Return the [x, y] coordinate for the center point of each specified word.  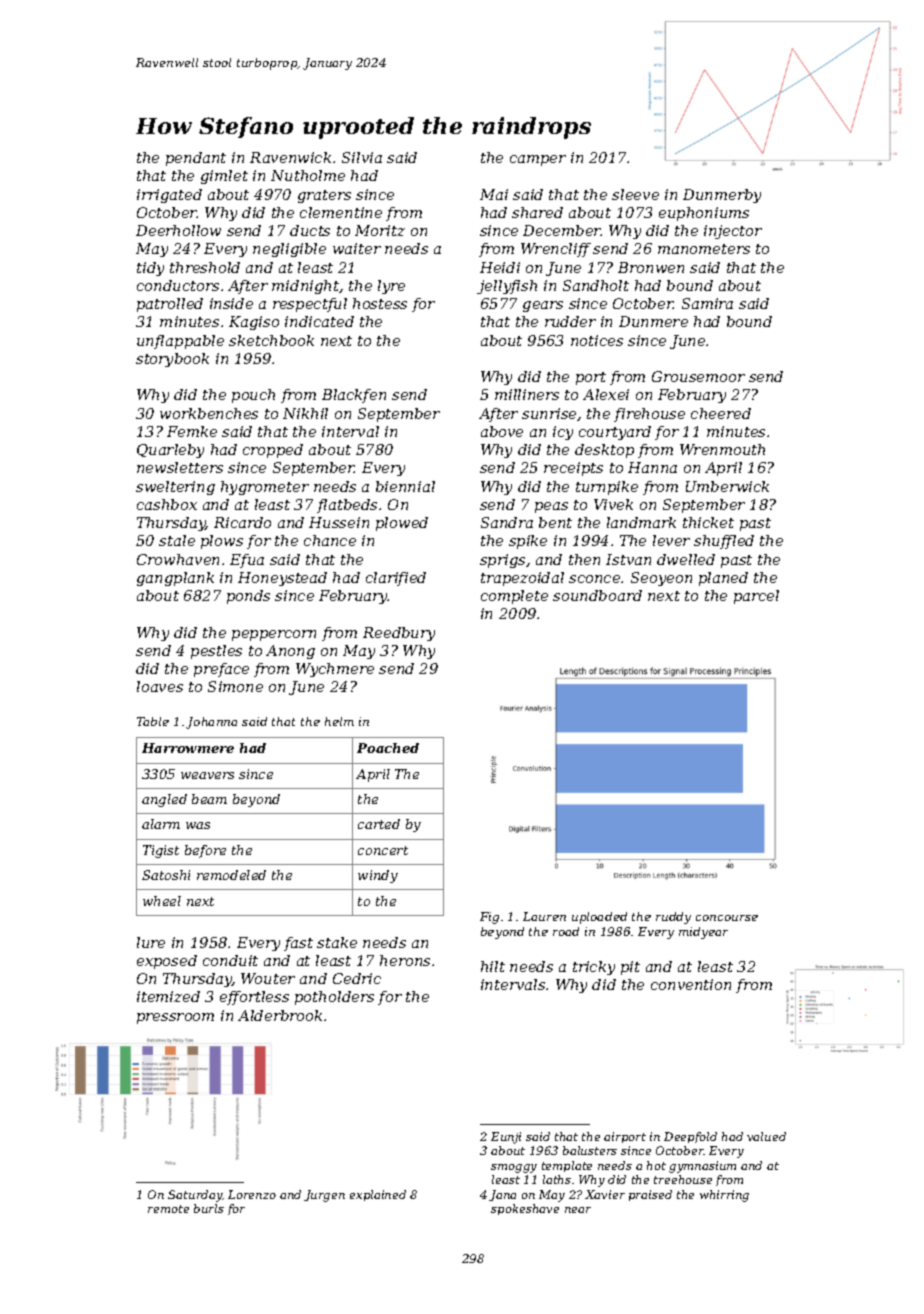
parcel [756, 597]
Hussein [339, 522]
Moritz [380, 230]
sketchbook [271, 340]
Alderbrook [280, 1015]
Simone [235, 686]
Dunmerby [722, 196]
